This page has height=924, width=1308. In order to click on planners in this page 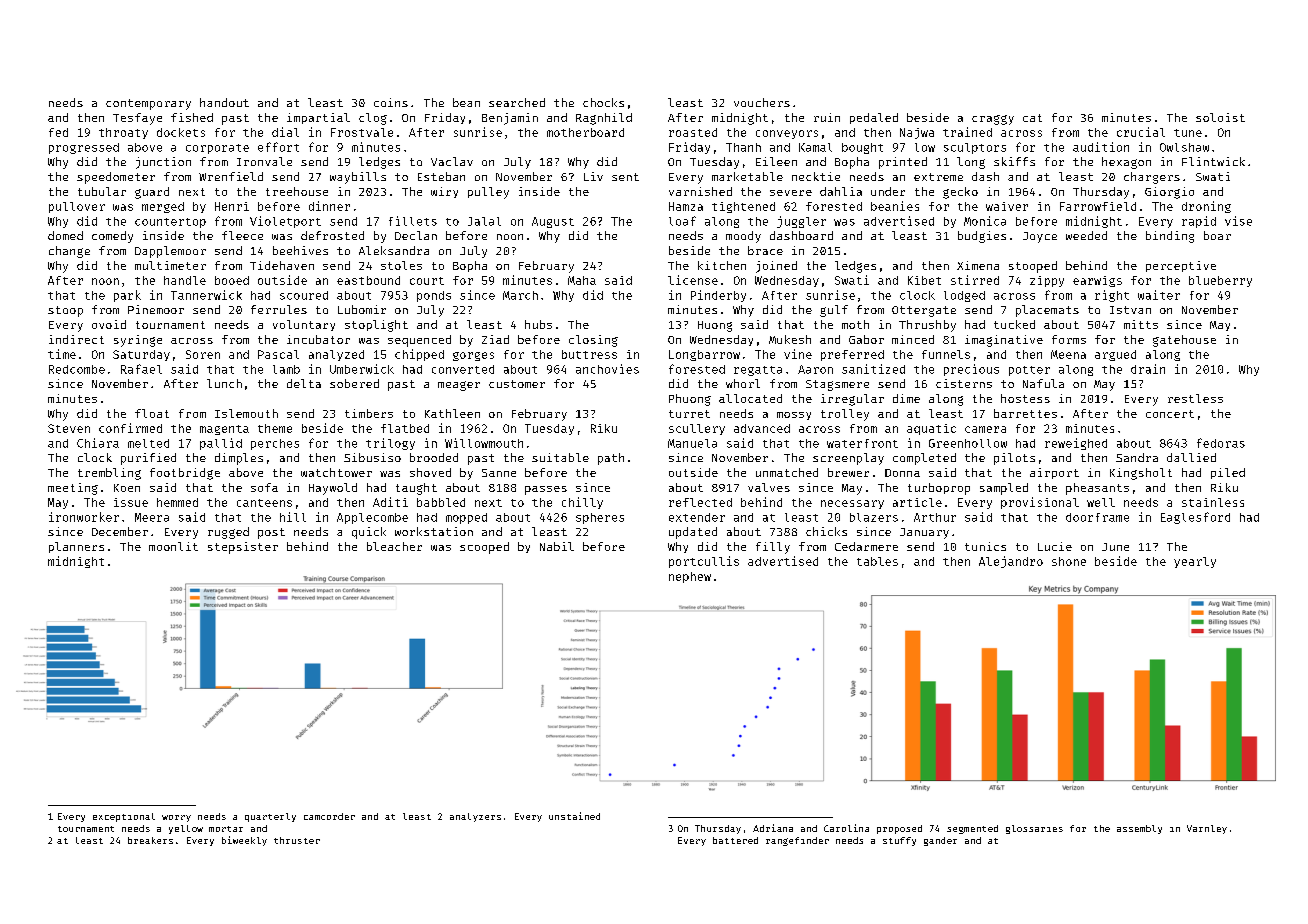, I will do `click(76, 547)`.
